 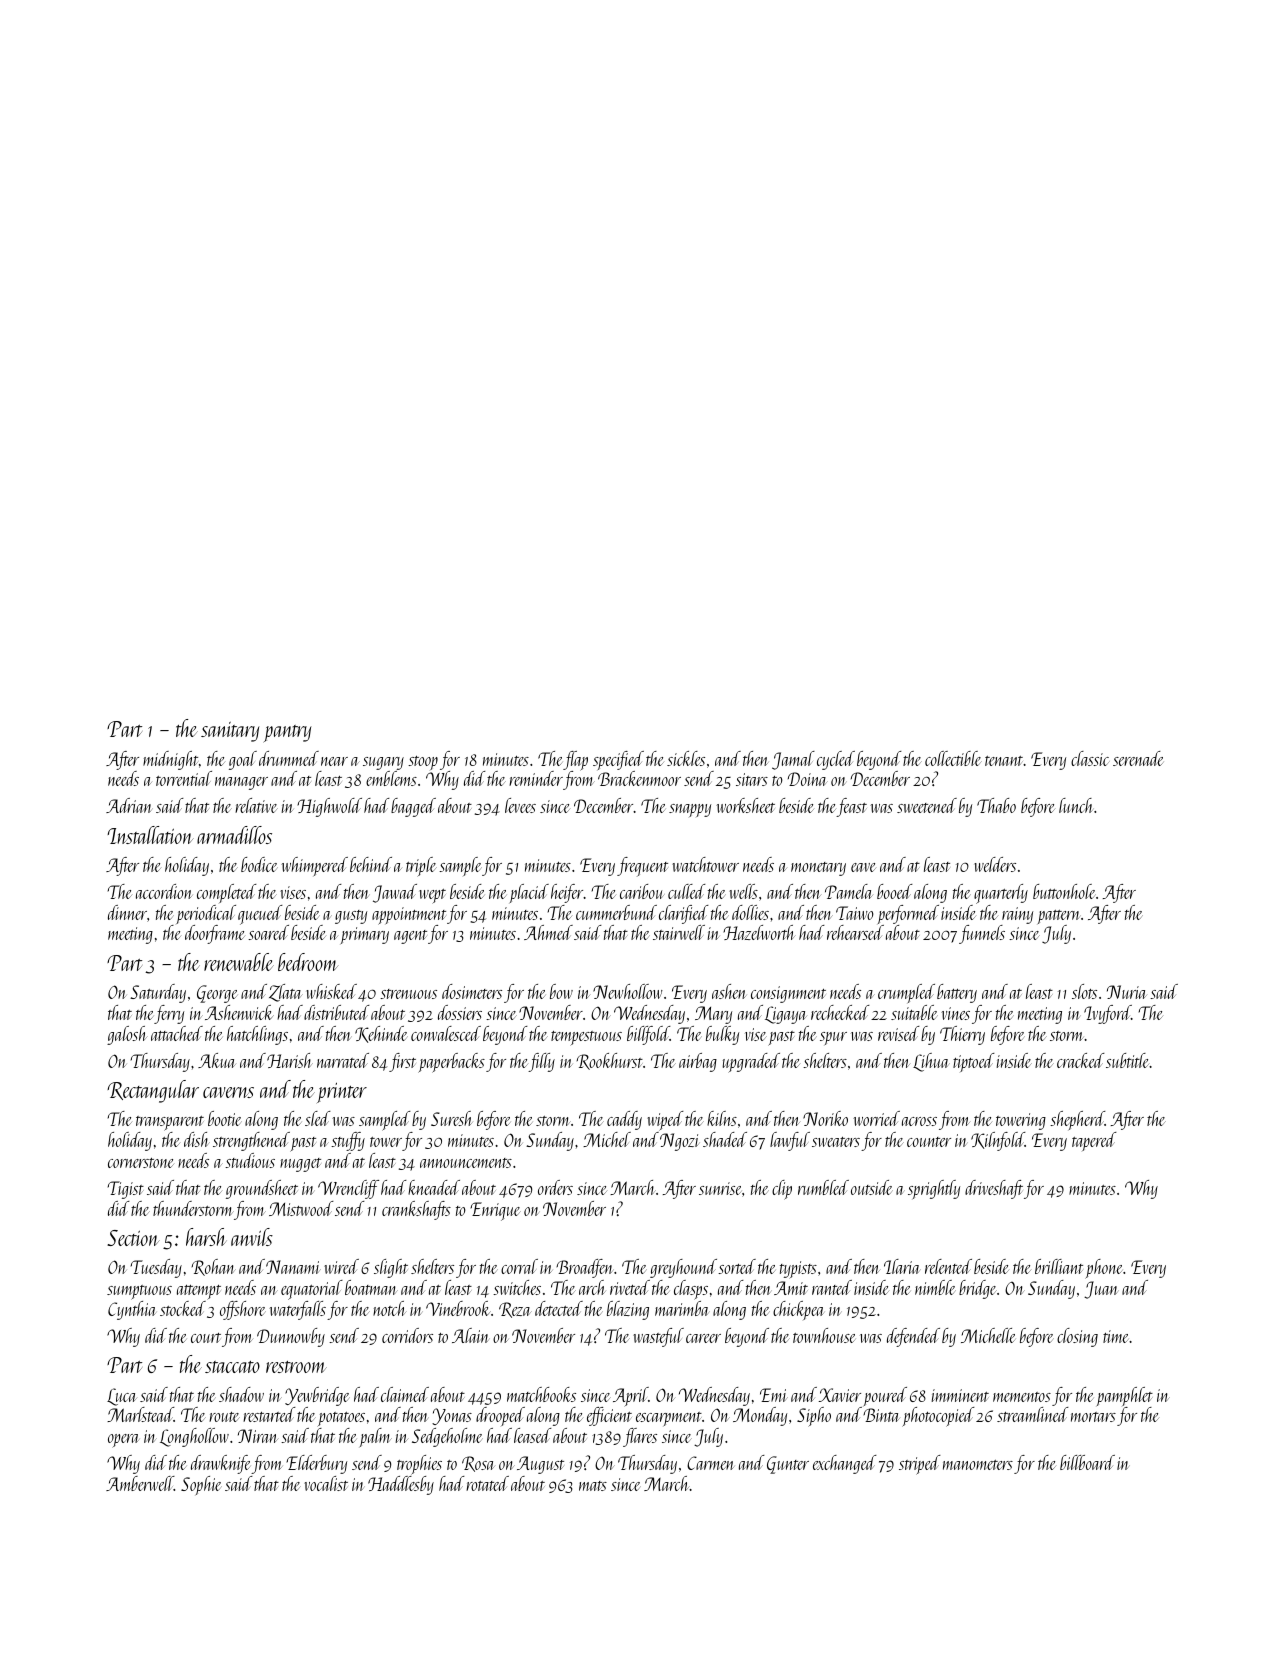 I want to click on caddy, so click(x=624, y=1120).
